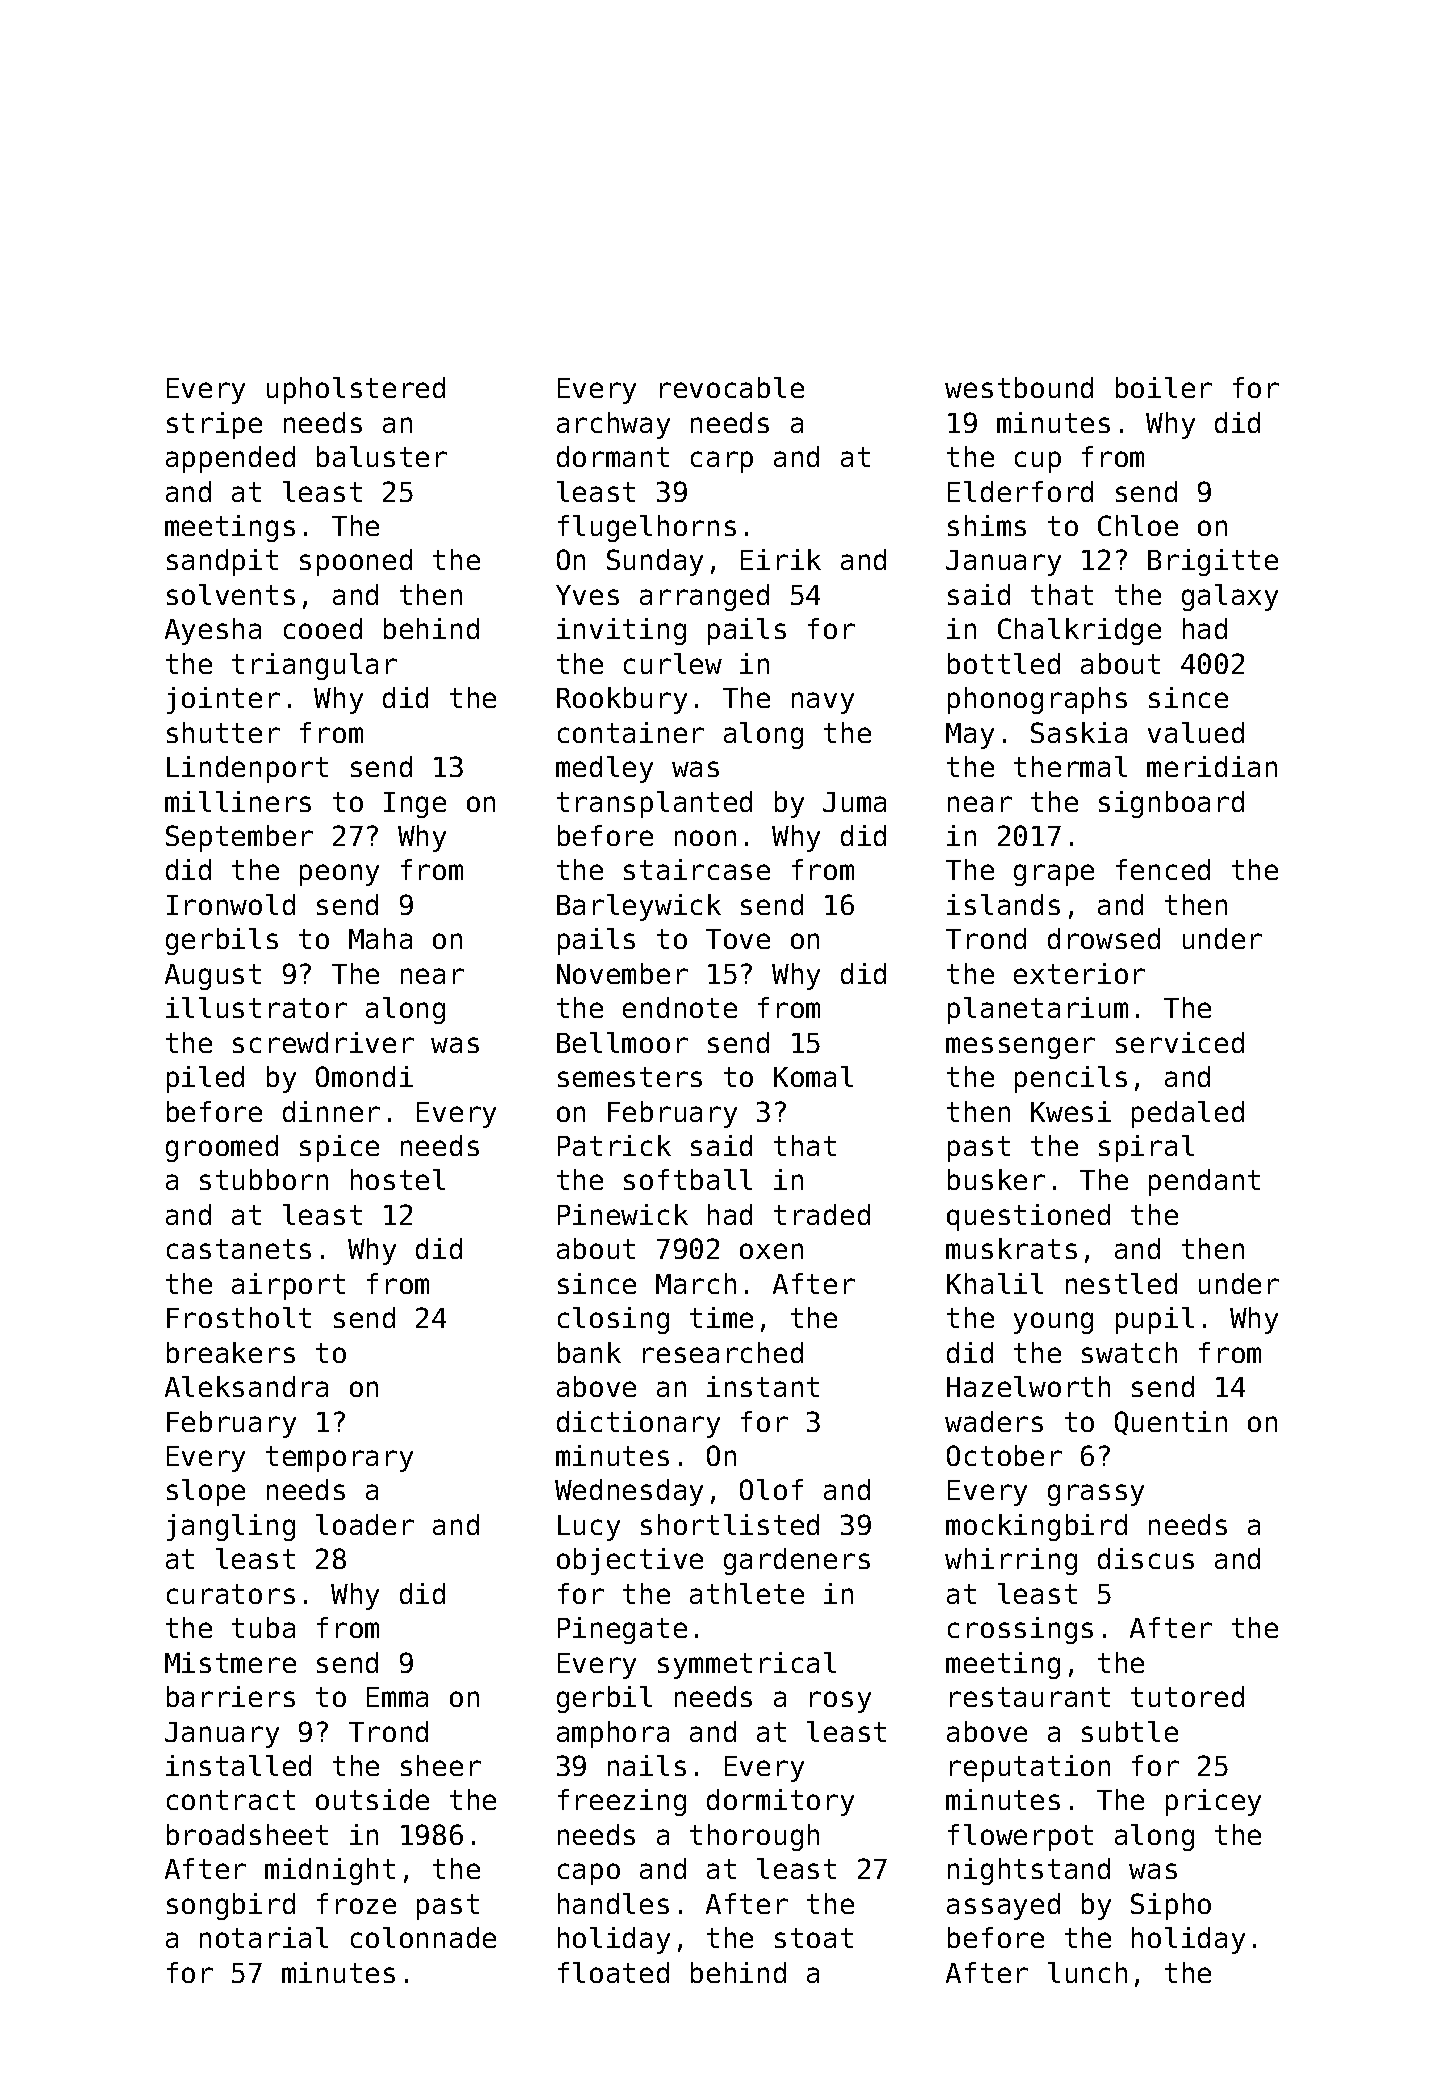 The image size is (1450, 2100). I want to click on upholstered, so click(356, 390).
